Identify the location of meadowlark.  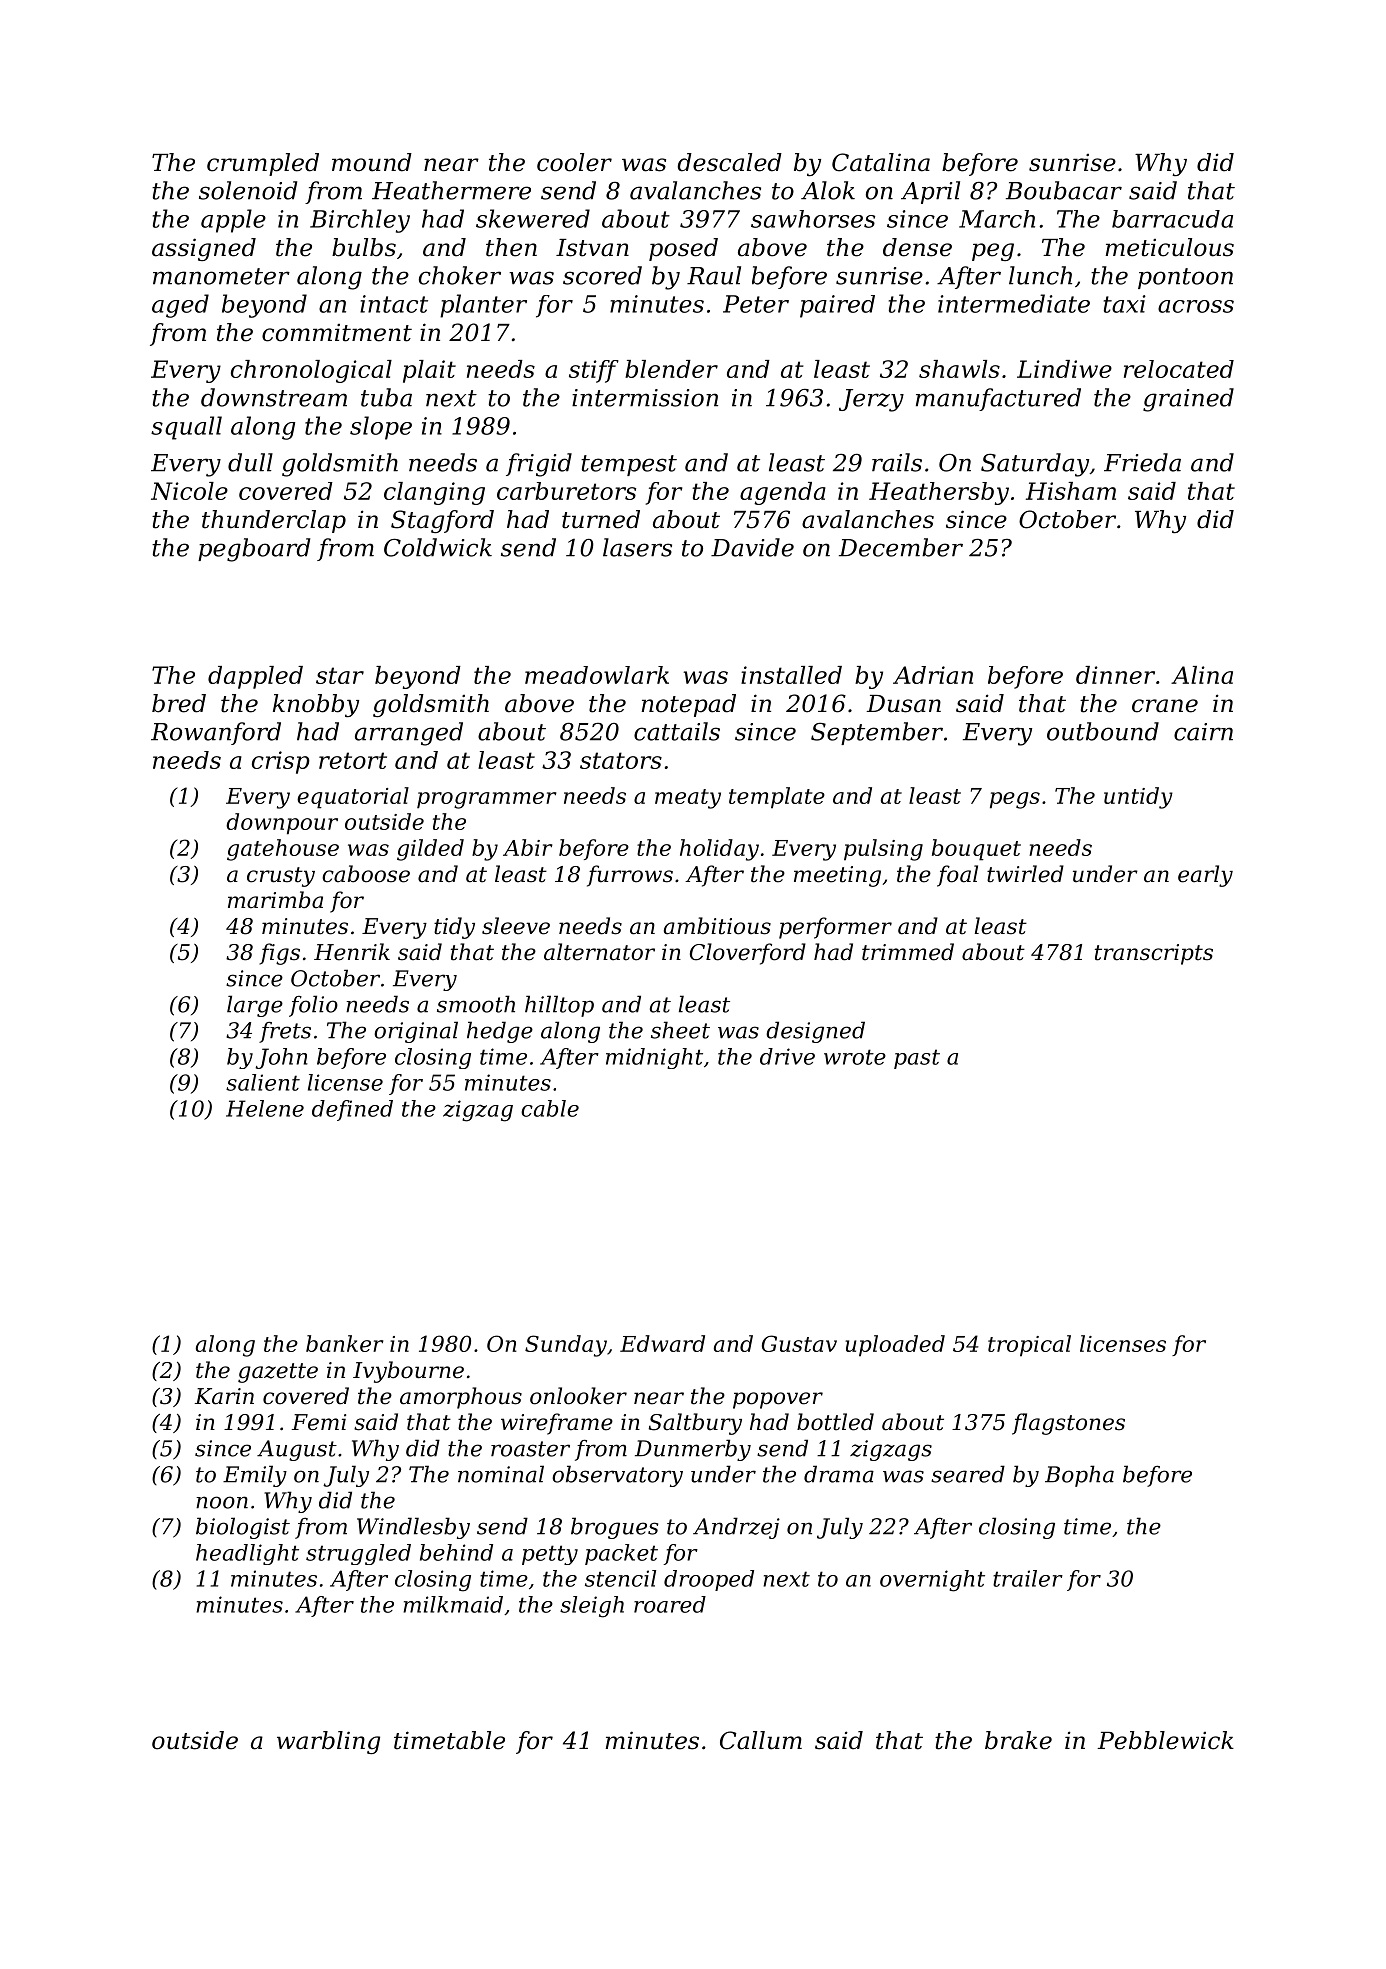
(597, 675).
